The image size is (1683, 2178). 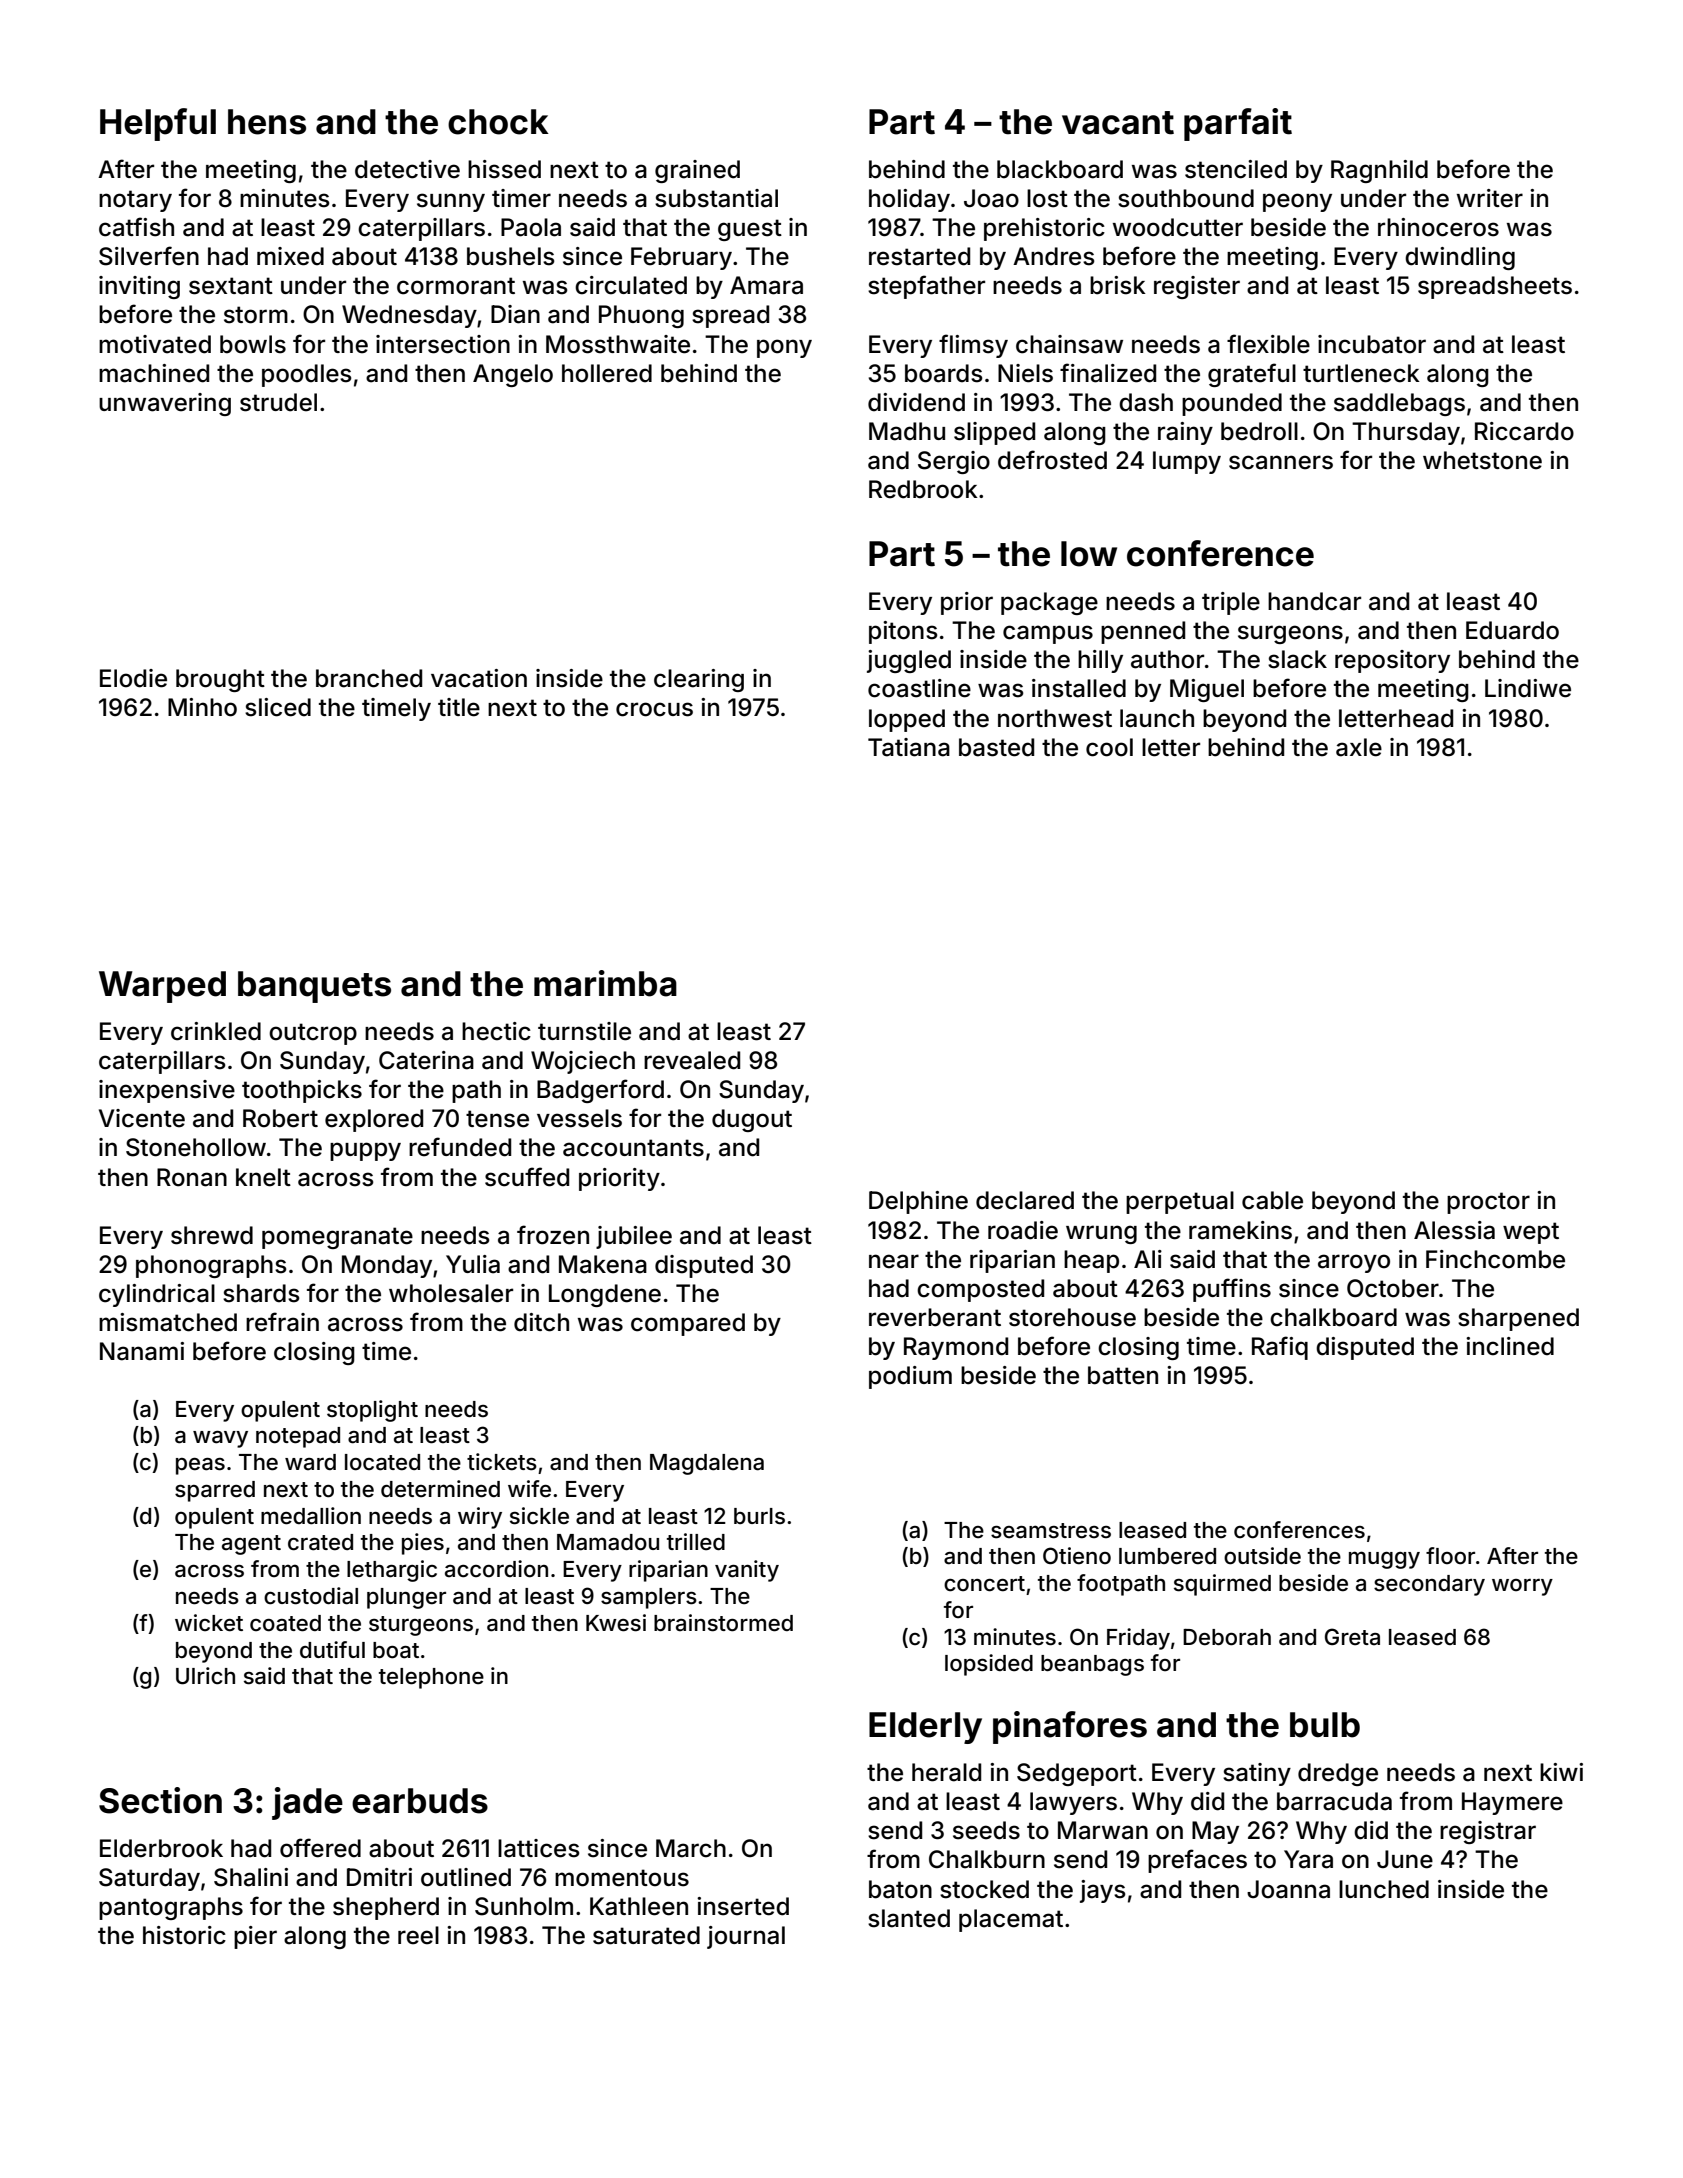 What do you see at coordinates (290, 256) in the screenshot?
I see `mixed` at bounding box center [290, 256].
